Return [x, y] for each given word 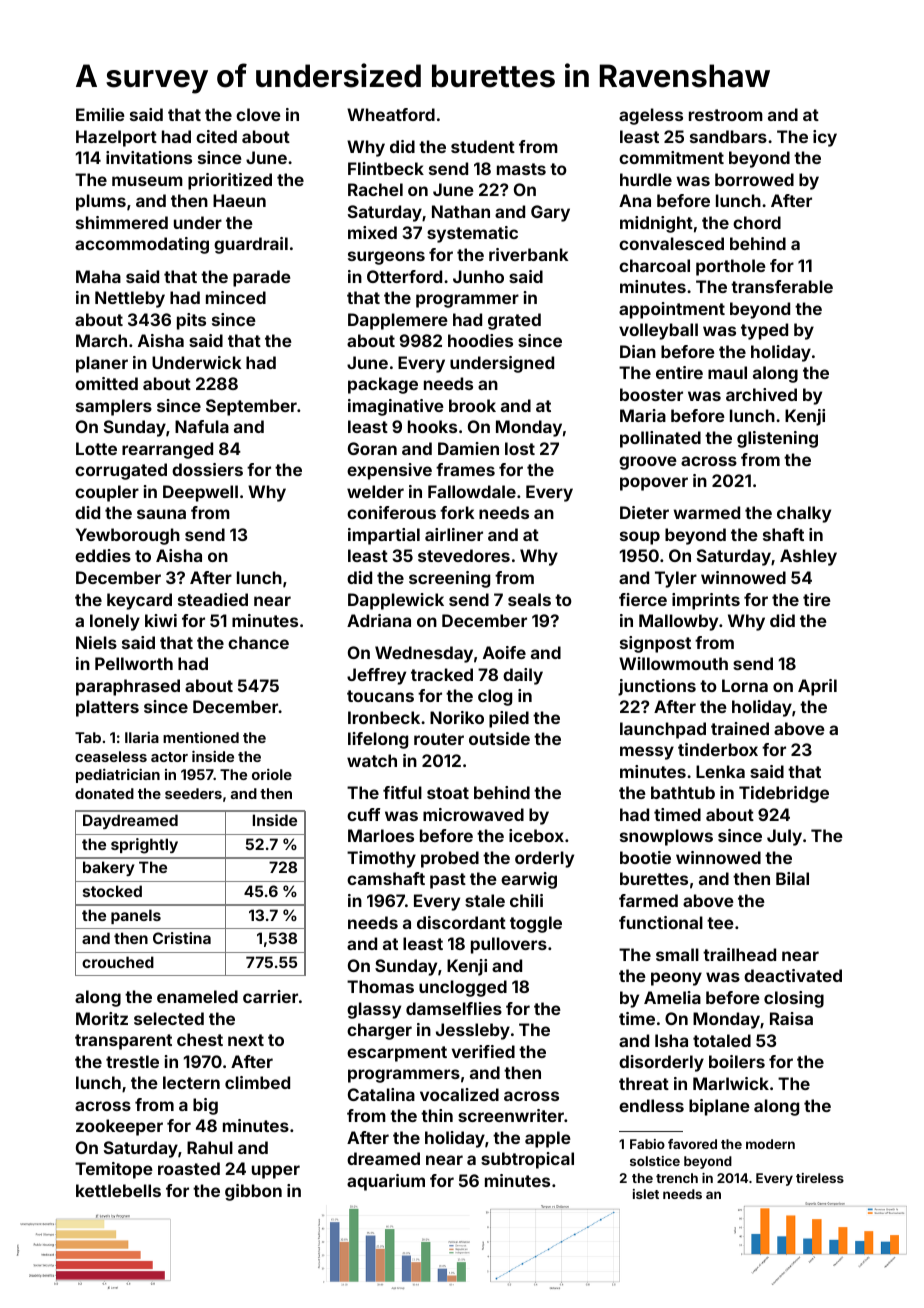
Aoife [504, 652]
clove [258, 114]
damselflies [454, 1008]
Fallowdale [472, 491]
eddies [103, 555]
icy [825, 138]
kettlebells [118, 1190]
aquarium [386, 1182]
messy [647, 753]
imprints [706, 601]
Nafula [202, 426]
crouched [118, 962]
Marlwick [731, 1083]
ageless [651, 116]
